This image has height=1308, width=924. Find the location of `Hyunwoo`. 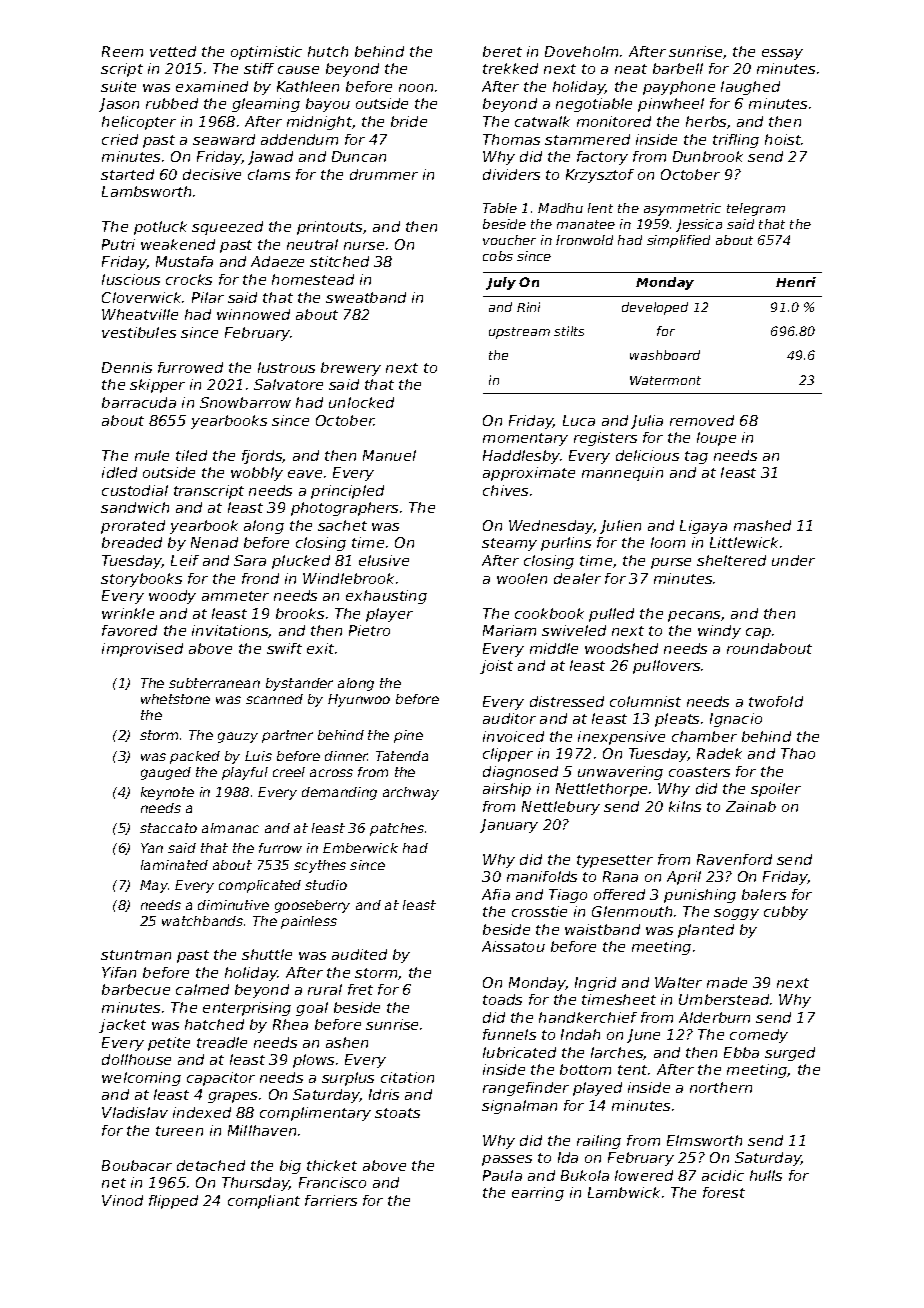

Hyunwoo is located at coordinates (359, 700).
